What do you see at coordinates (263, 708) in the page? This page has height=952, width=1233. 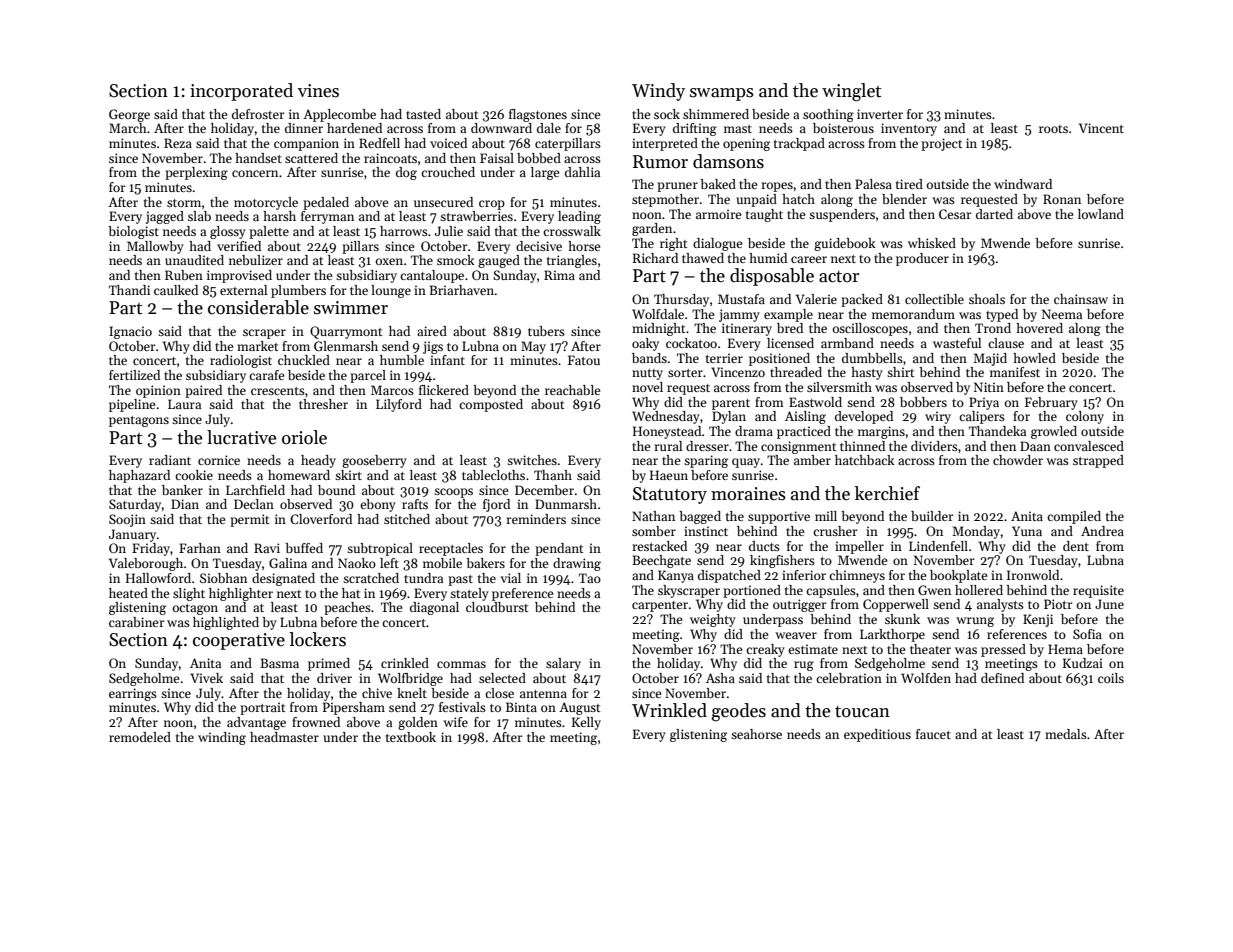 I see `portrait` at bounding box center [263, 708].
